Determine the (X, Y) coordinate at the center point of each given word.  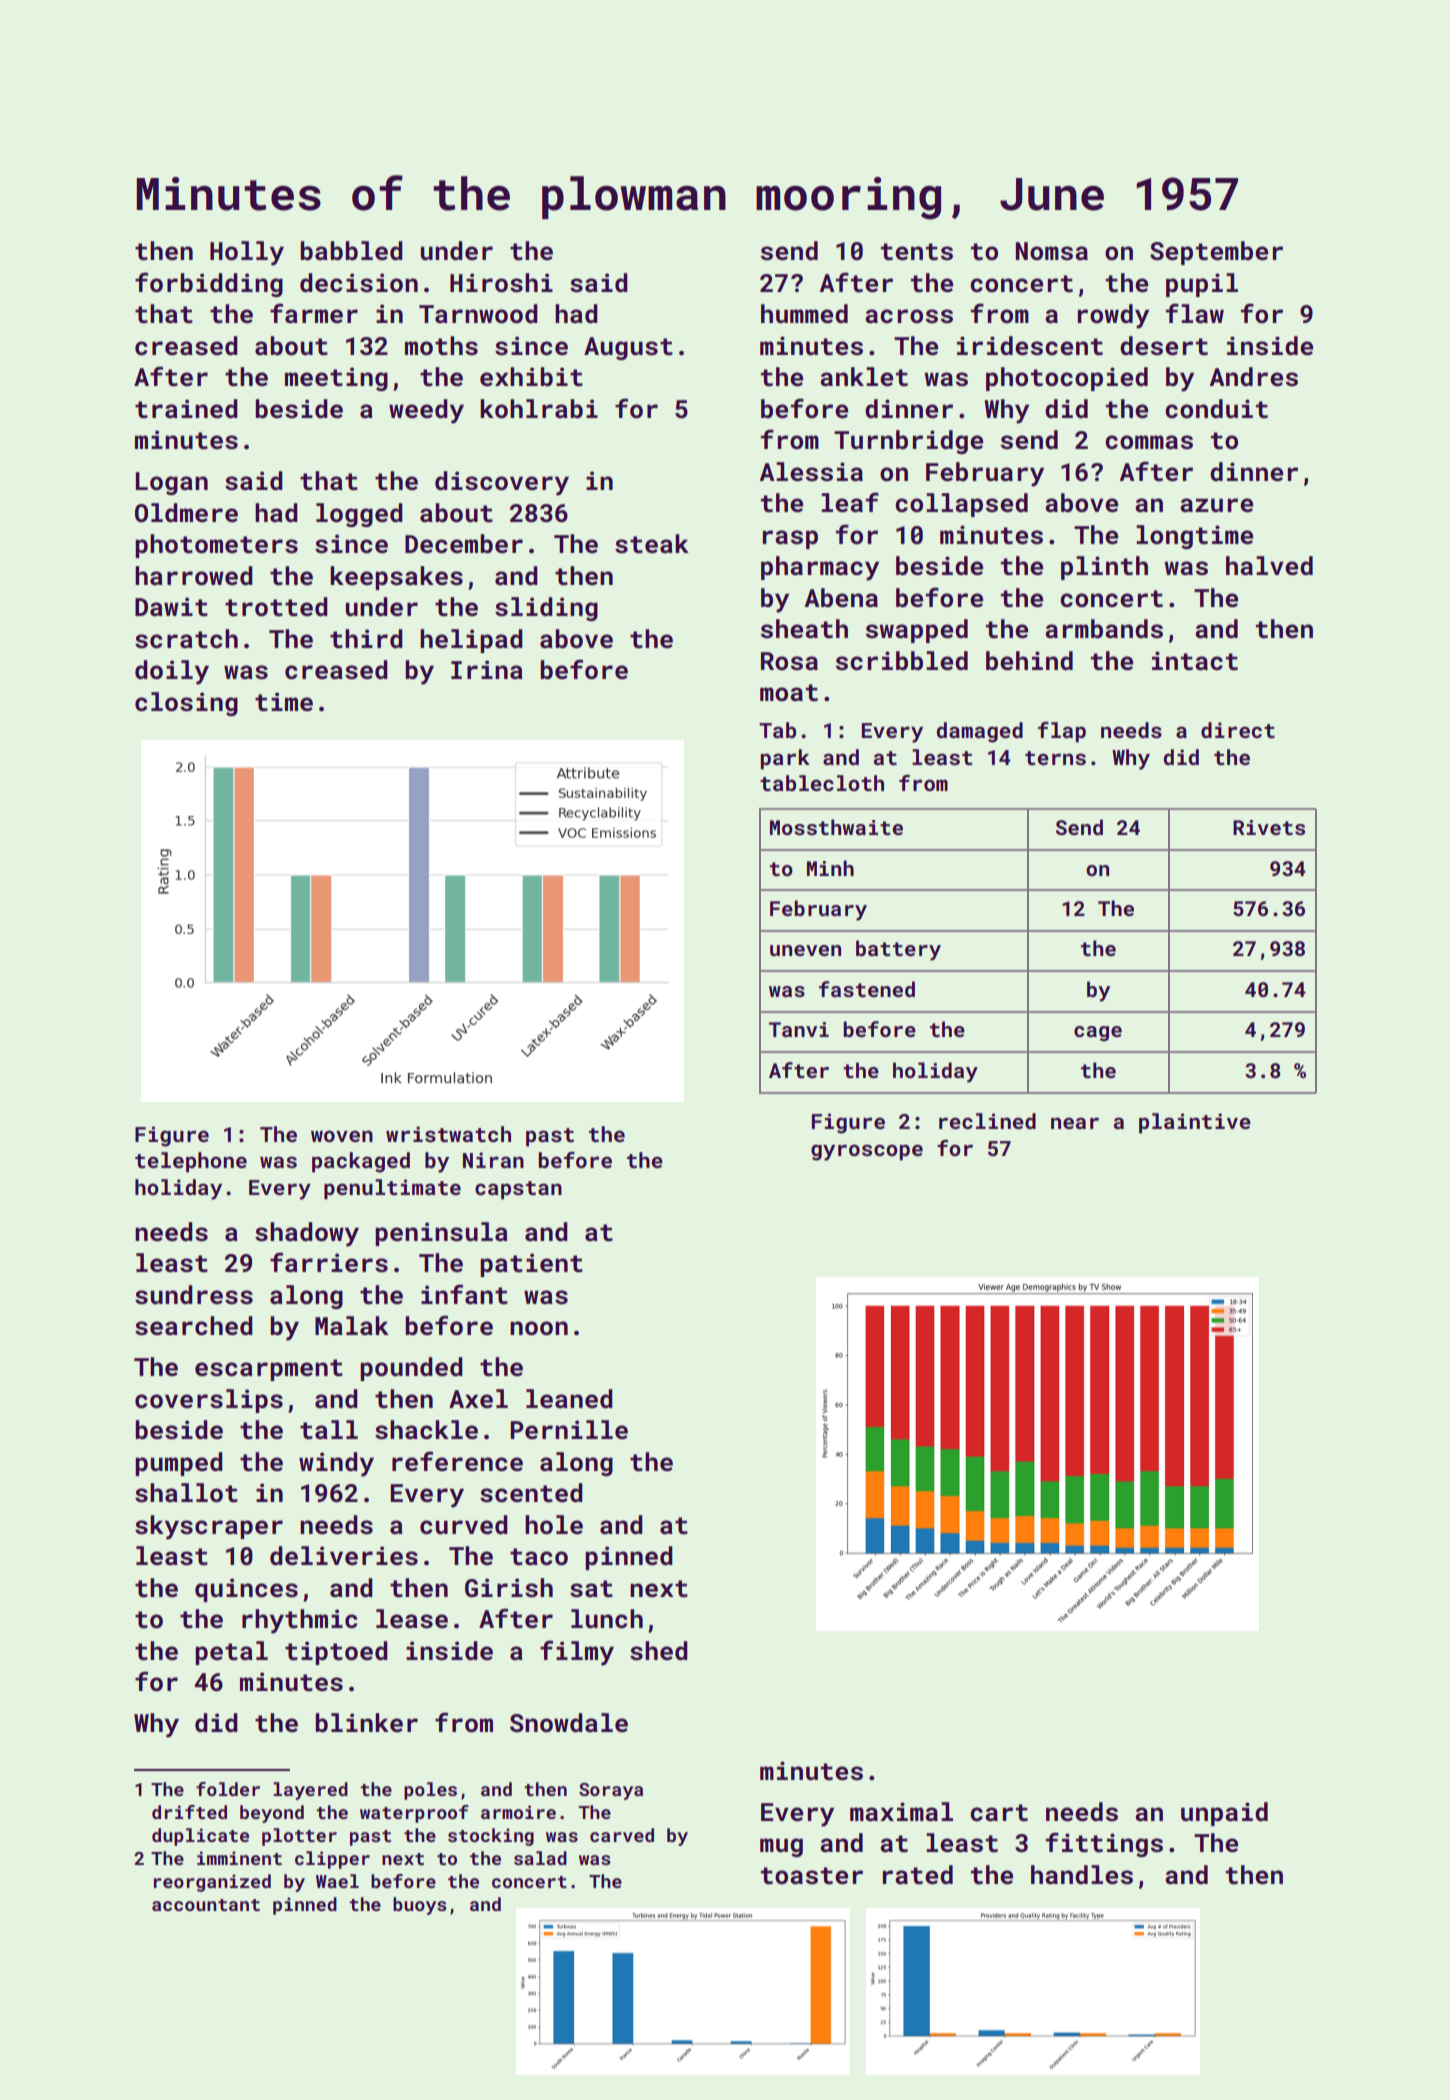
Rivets (1269, 827)
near (1075, 1123)
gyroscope (867, 1152)
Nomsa (1052, 251)
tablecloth (822, 783)
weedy (426, 411)
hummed (804, 314)
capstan (518, 1190)
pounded (411, 1369)
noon (539, 1328)
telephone (191, 1162)
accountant (206, 1905)
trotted (276, 607)
